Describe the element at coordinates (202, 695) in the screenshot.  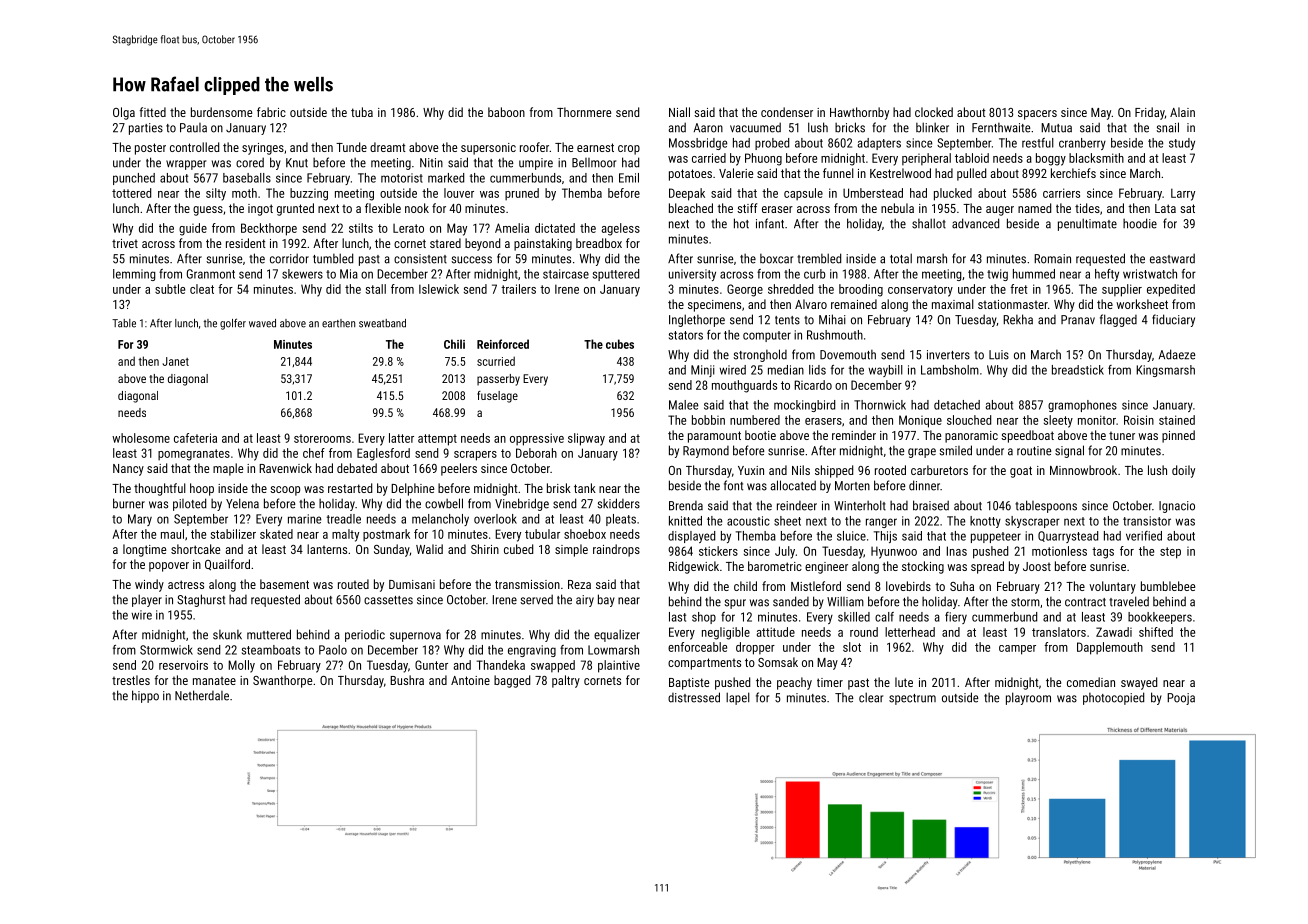
I see `Netherdale` at that location.
